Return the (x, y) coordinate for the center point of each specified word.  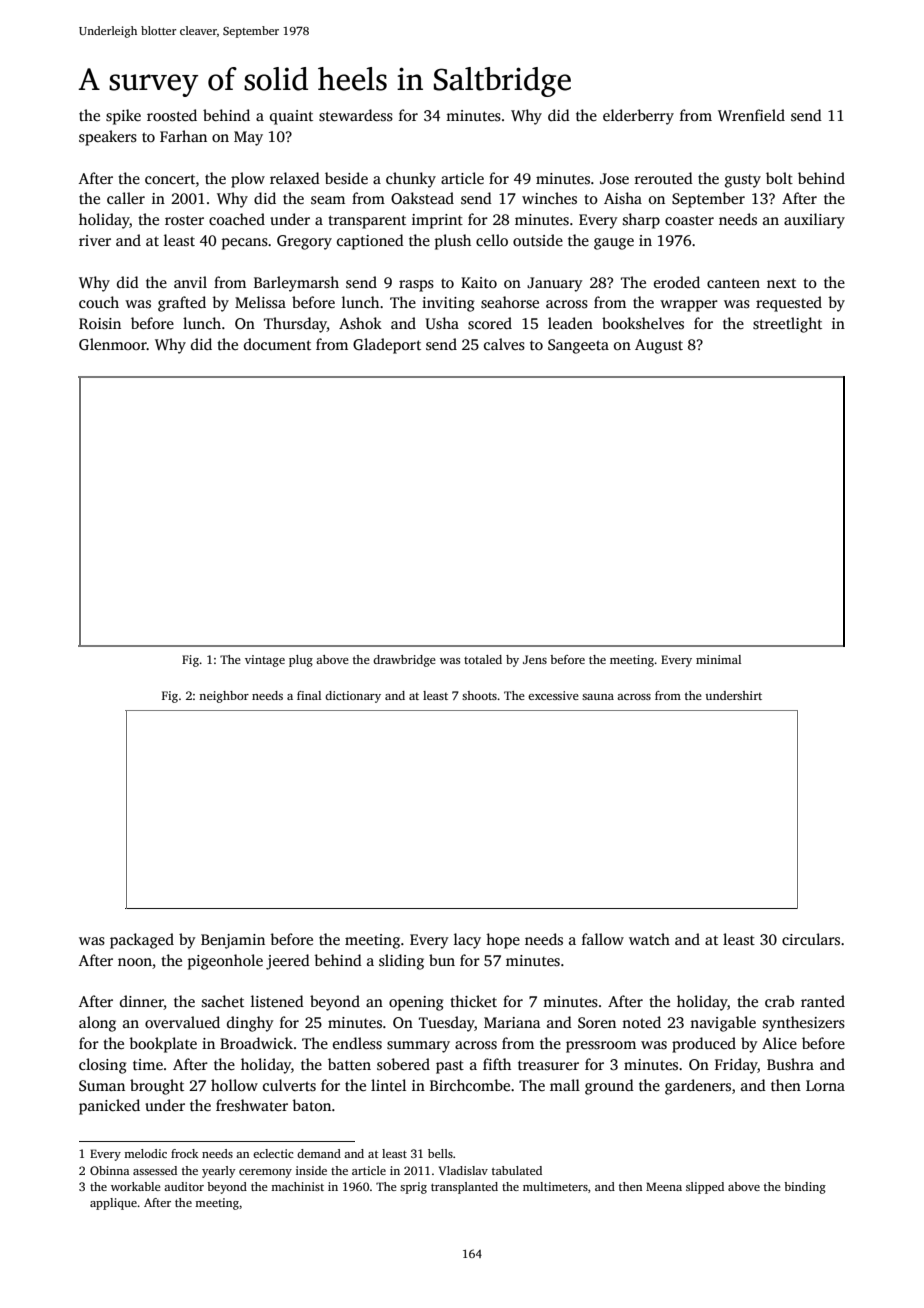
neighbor (224, 697)
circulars (811, 939)
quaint (291, 117)
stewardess (356, 115)
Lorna (825, 1085)
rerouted (664, 178)
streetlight (787, 325)
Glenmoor (113, 344)
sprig (413, 1188)
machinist (297, 1186)
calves (504, 344)
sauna (598, 697)
